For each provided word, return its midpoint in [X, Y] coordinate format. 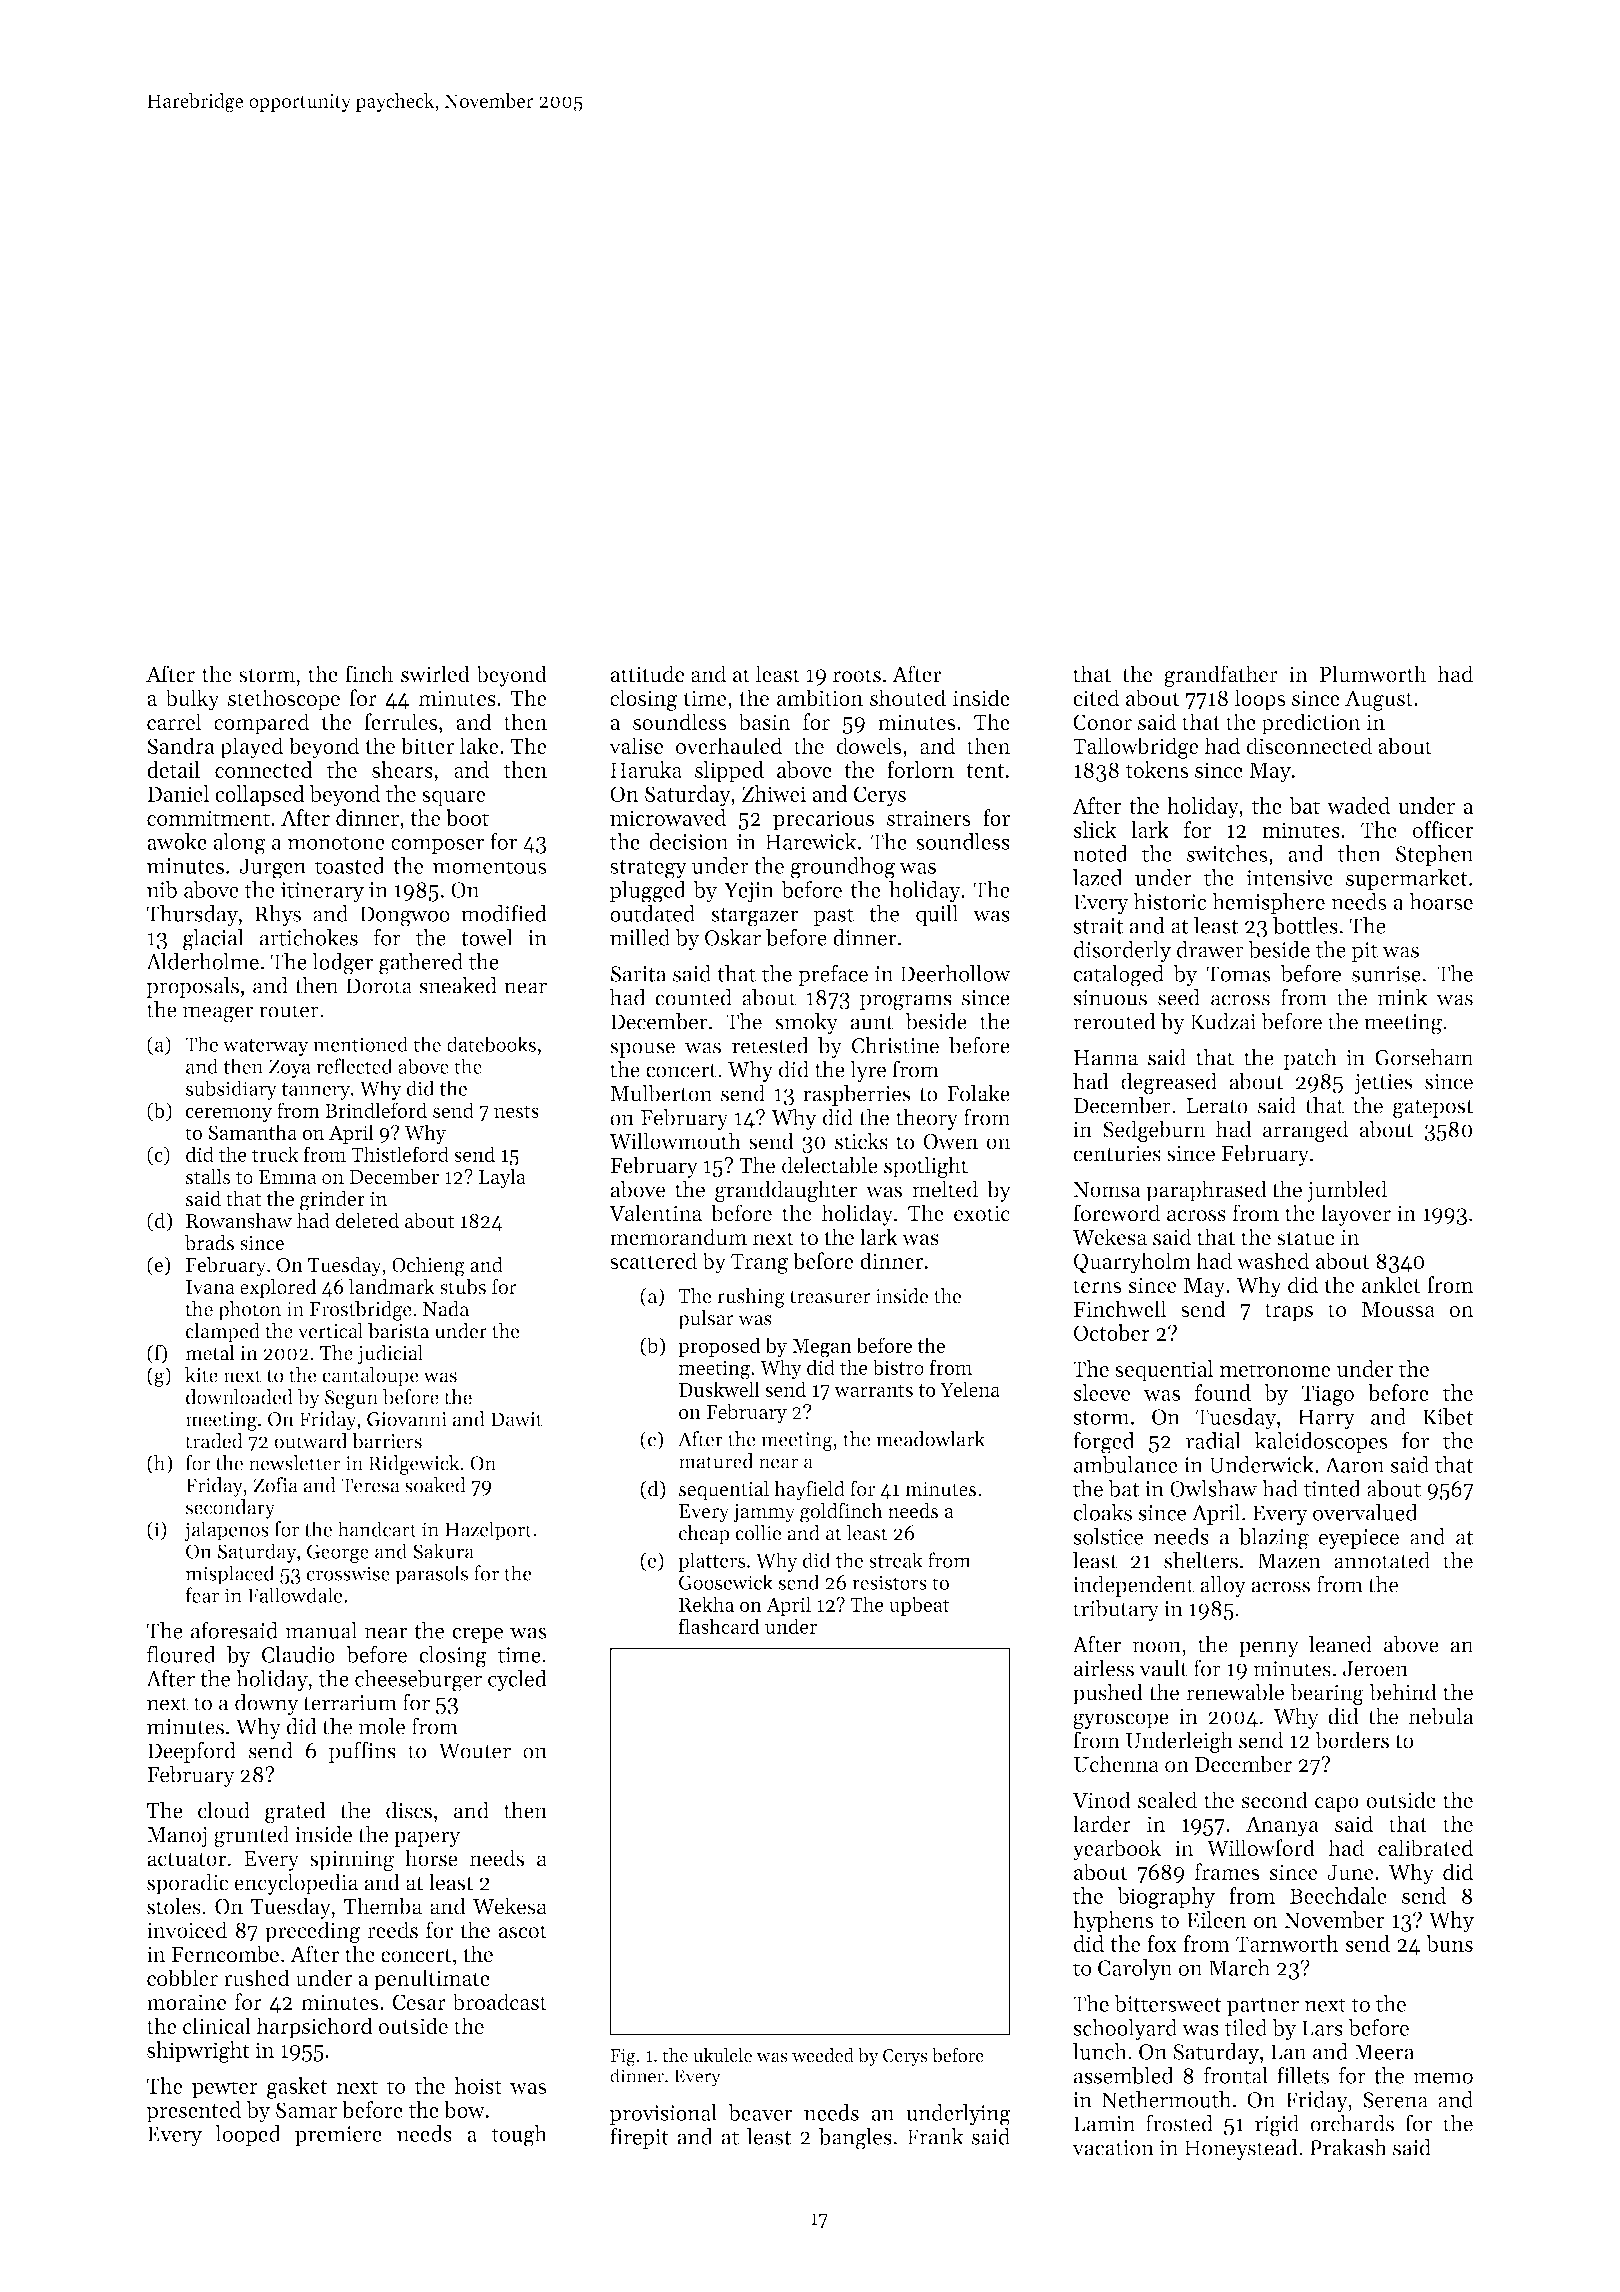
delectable [830, 1165]
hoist [478, 2085]
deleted [367, 1220]
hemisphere [1268, 903]
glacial [213, 940]
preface [833, 975]
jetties [1383, 1084]
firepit [639, 2138]
